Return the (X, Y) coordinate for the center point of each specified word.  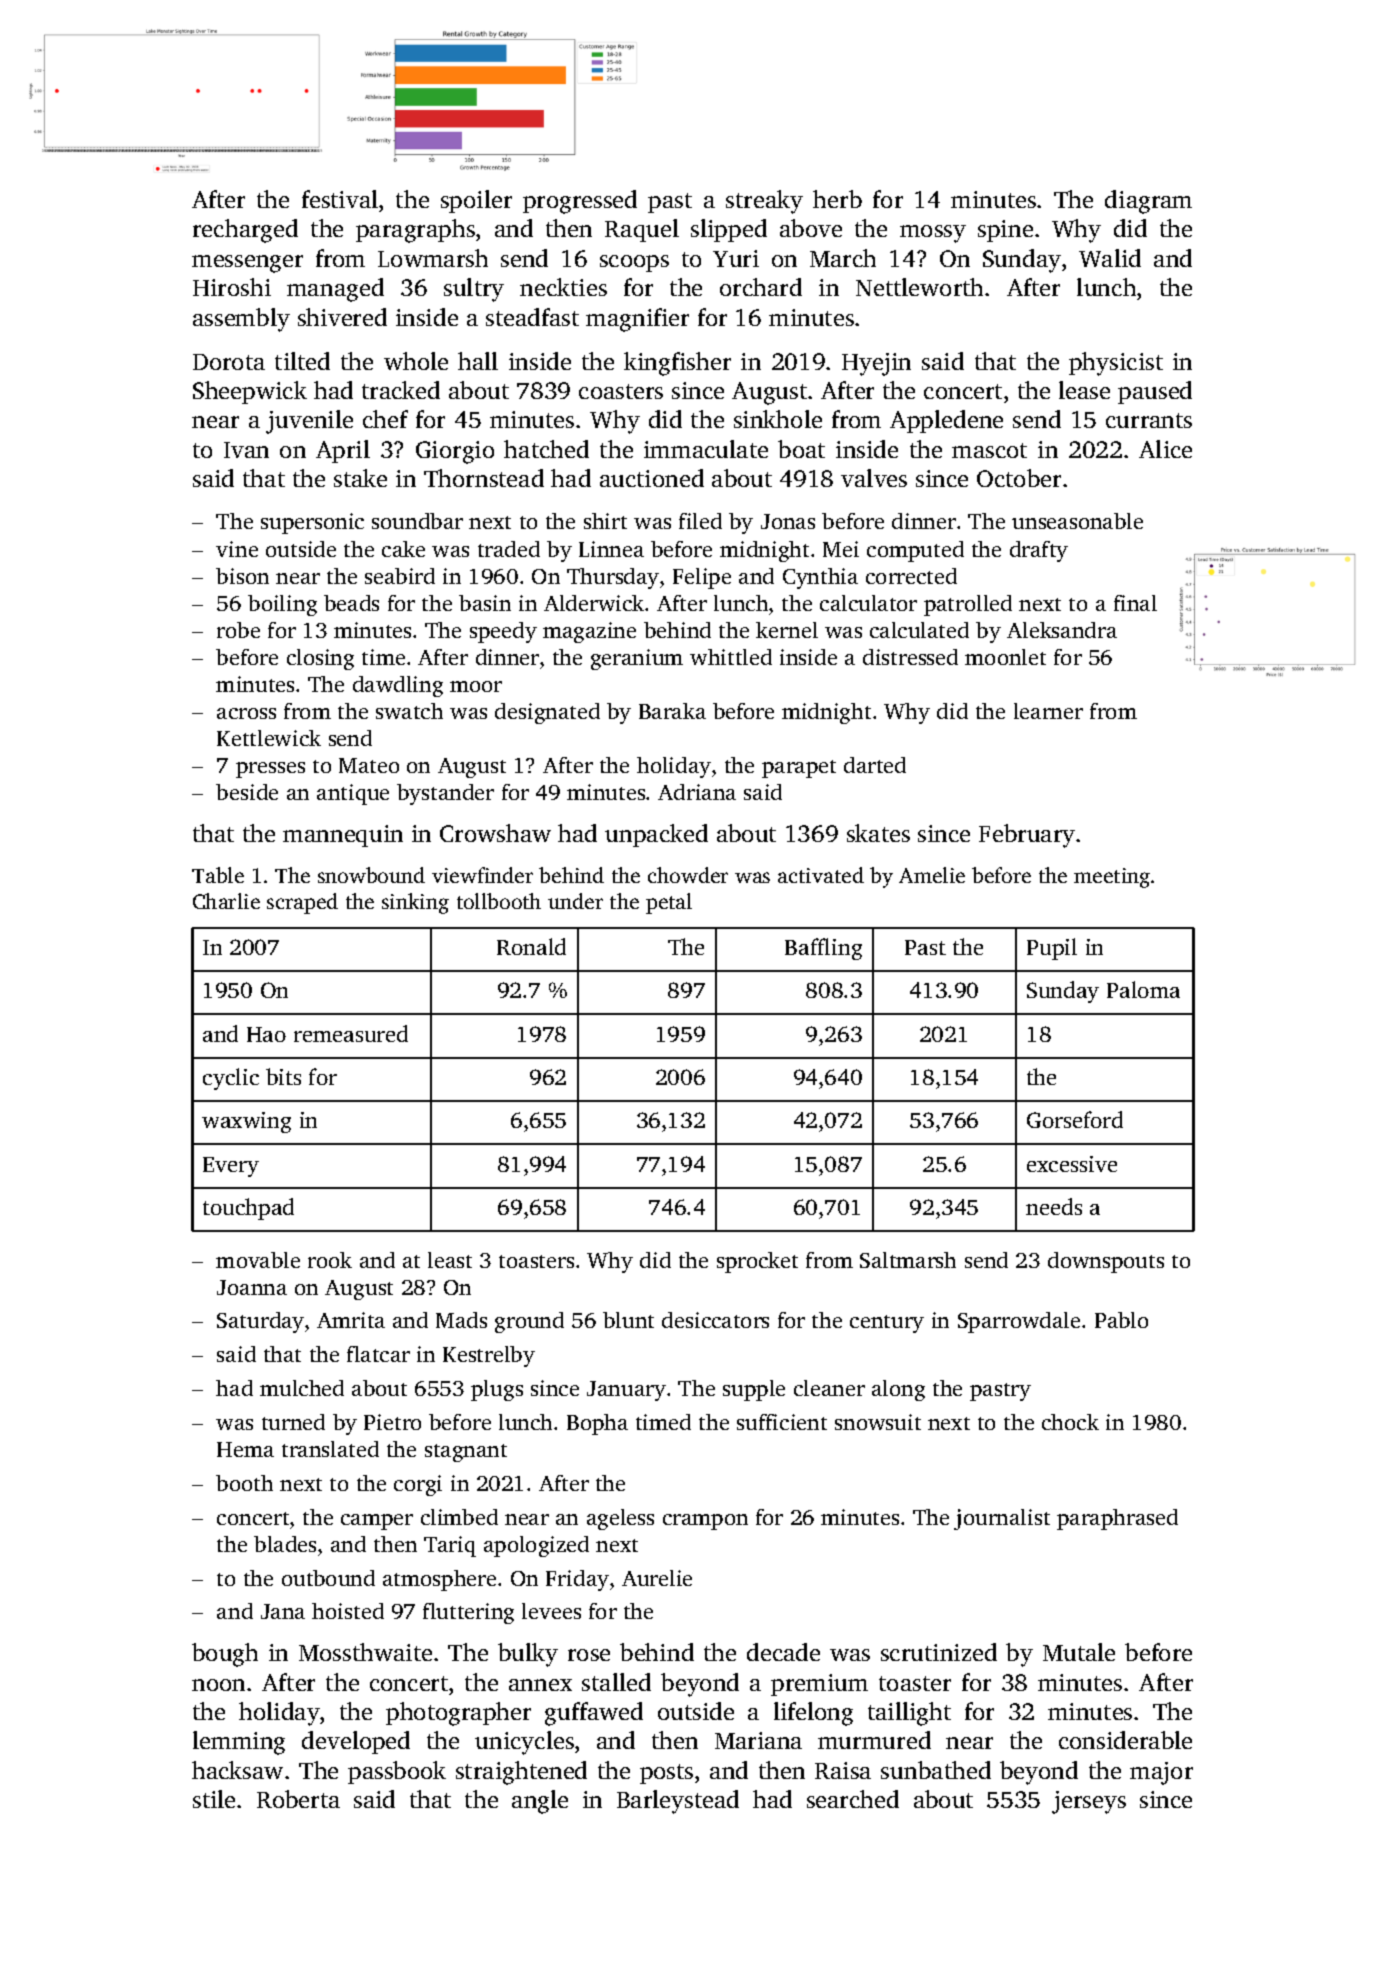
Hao (266, 1034)
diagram (1148, 202)
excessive (1072, 1164)
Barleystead (678, 1802)
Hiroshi (232, 287)
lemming (239, 1743)
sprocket (757, 1262)
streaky (764, 202)
